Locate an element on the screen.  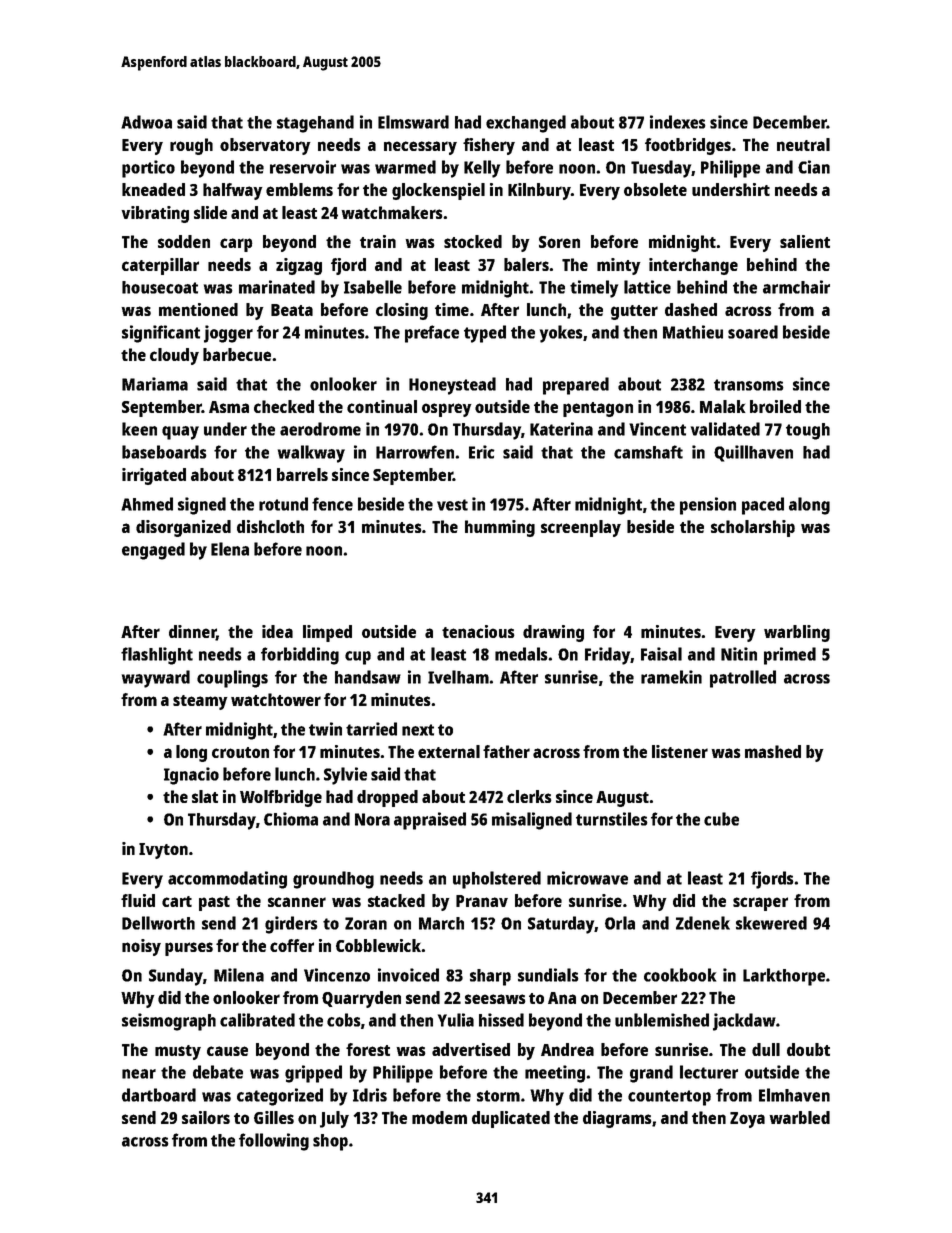
scholarship is located at coordinates (753, 528).
